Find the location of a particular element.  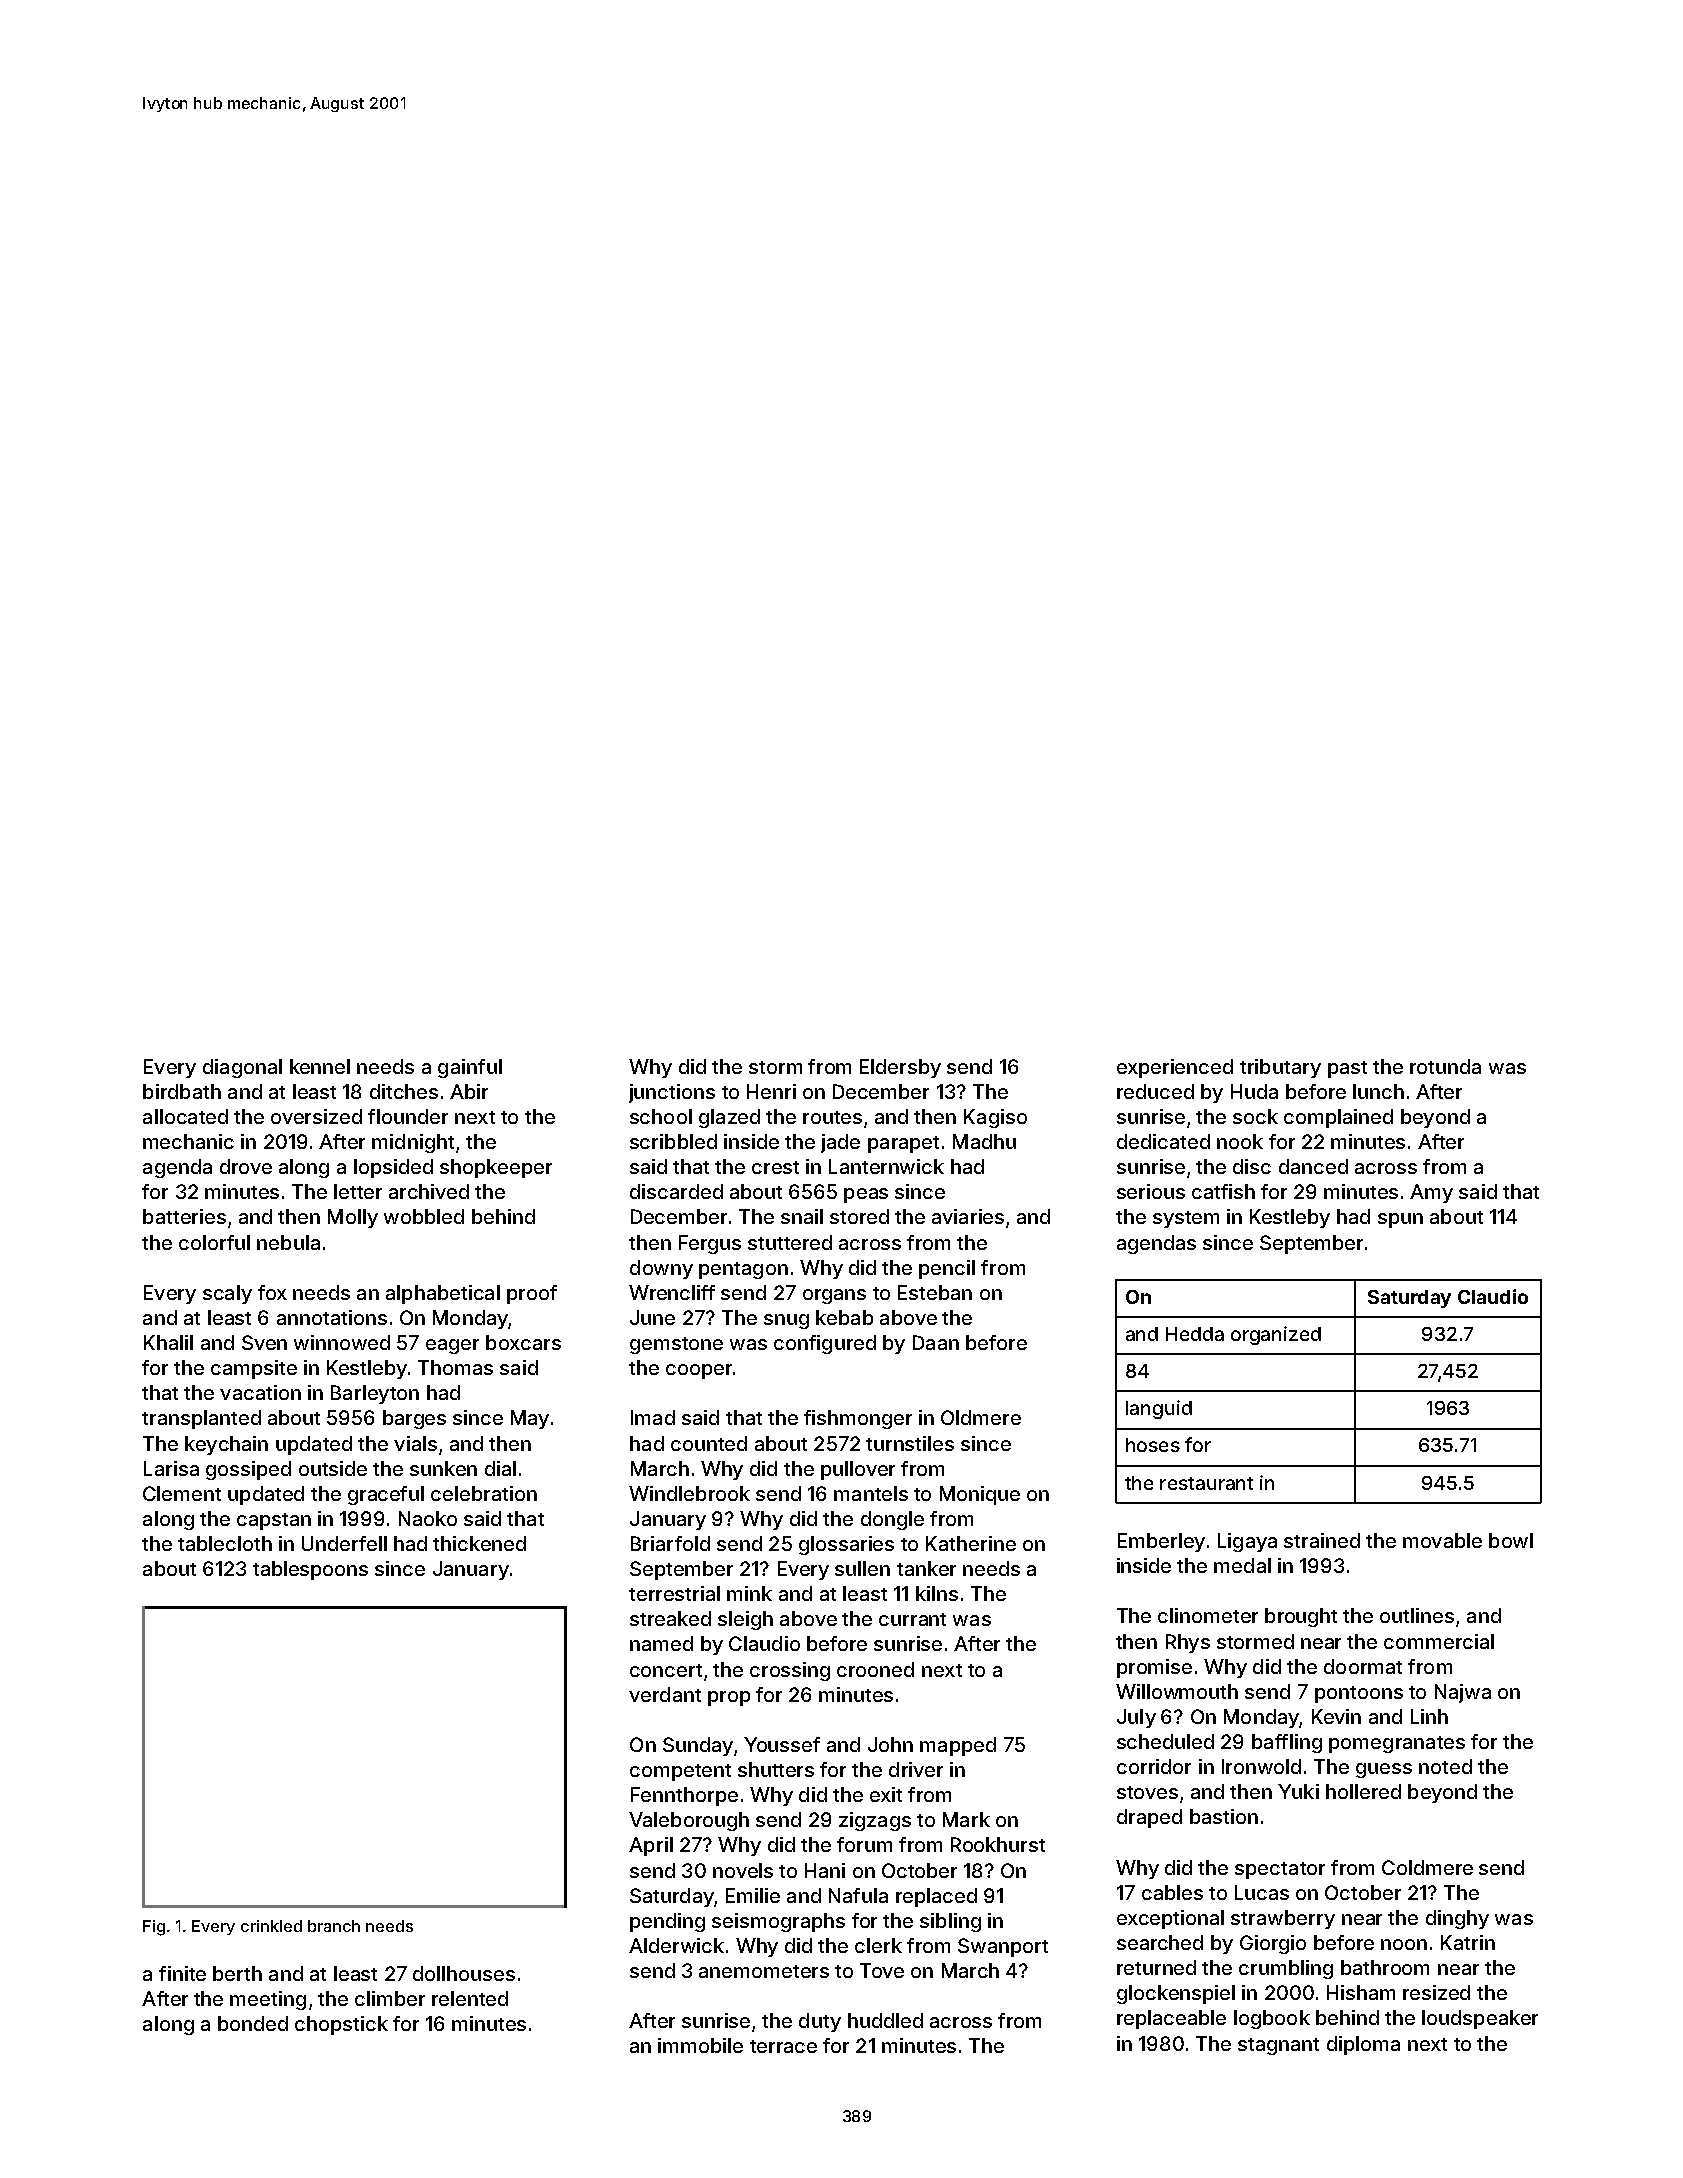

graceful is located at coordinates (386, 1495).
